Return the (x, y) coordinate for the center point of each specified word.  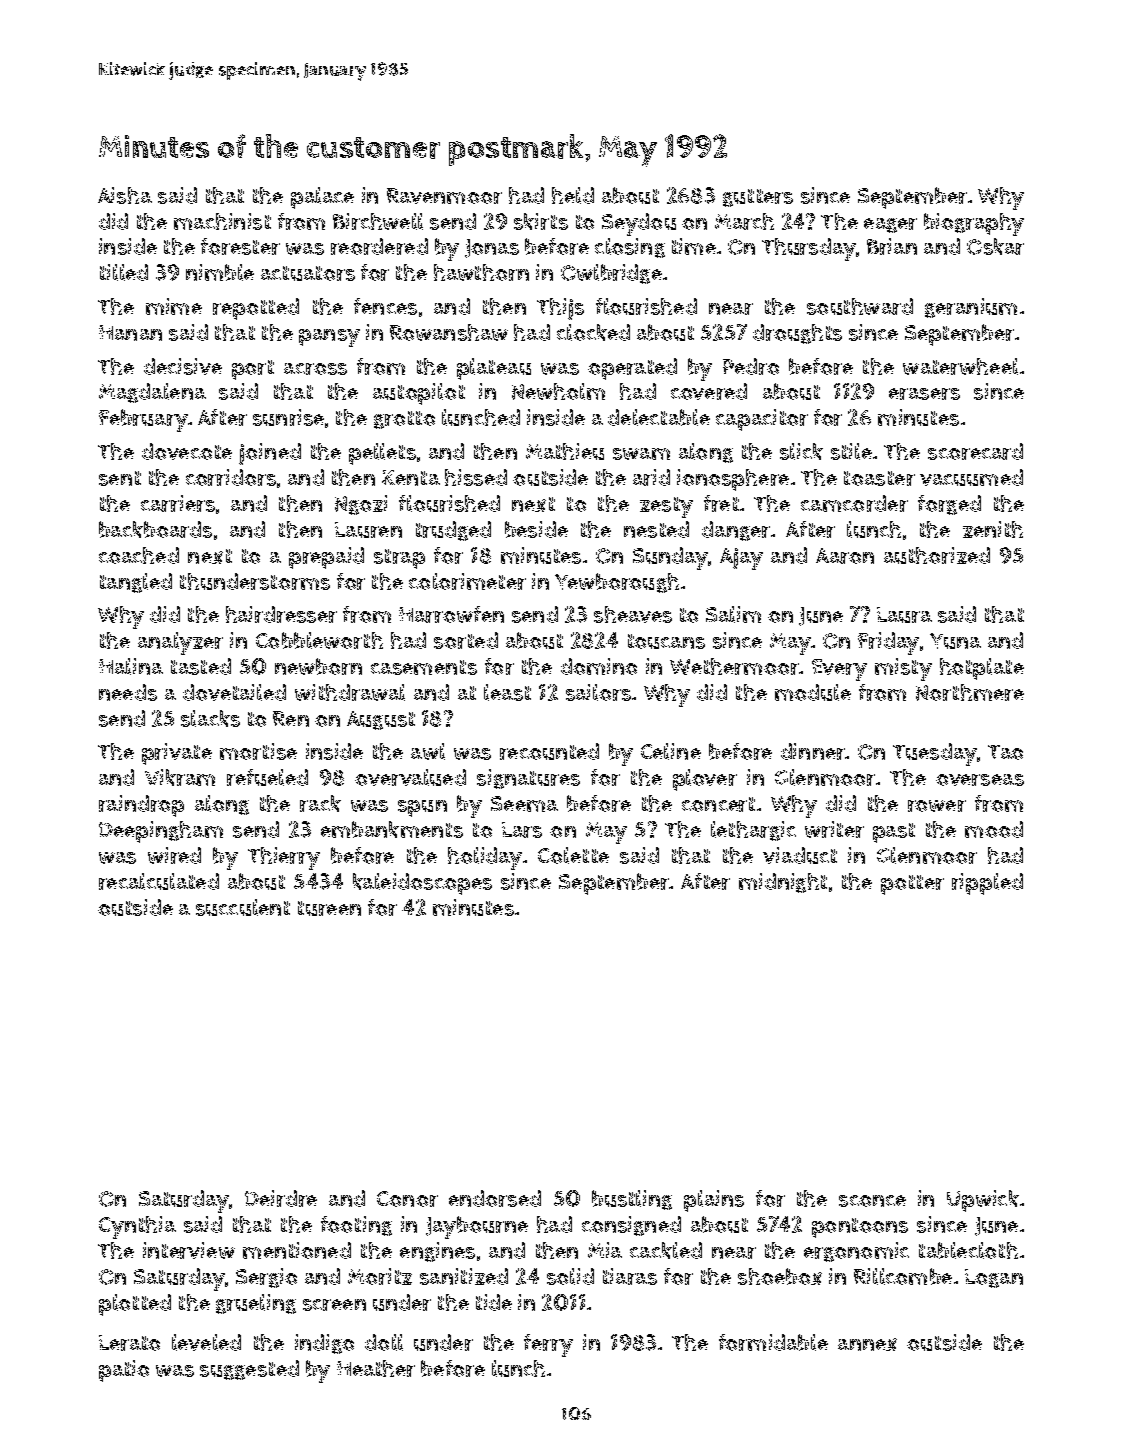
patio (124, 1371)
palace (322, 198)
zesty (666, 507)
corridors (231, 477)
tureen (329, 908)
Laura (904, 615)
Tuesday (935, 754)
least (507, 692)
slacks (210, 718)
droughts (797, 334)
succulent (243, 907)
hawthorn (481, 272)
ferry (548, 1345)
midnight (783, 883)
